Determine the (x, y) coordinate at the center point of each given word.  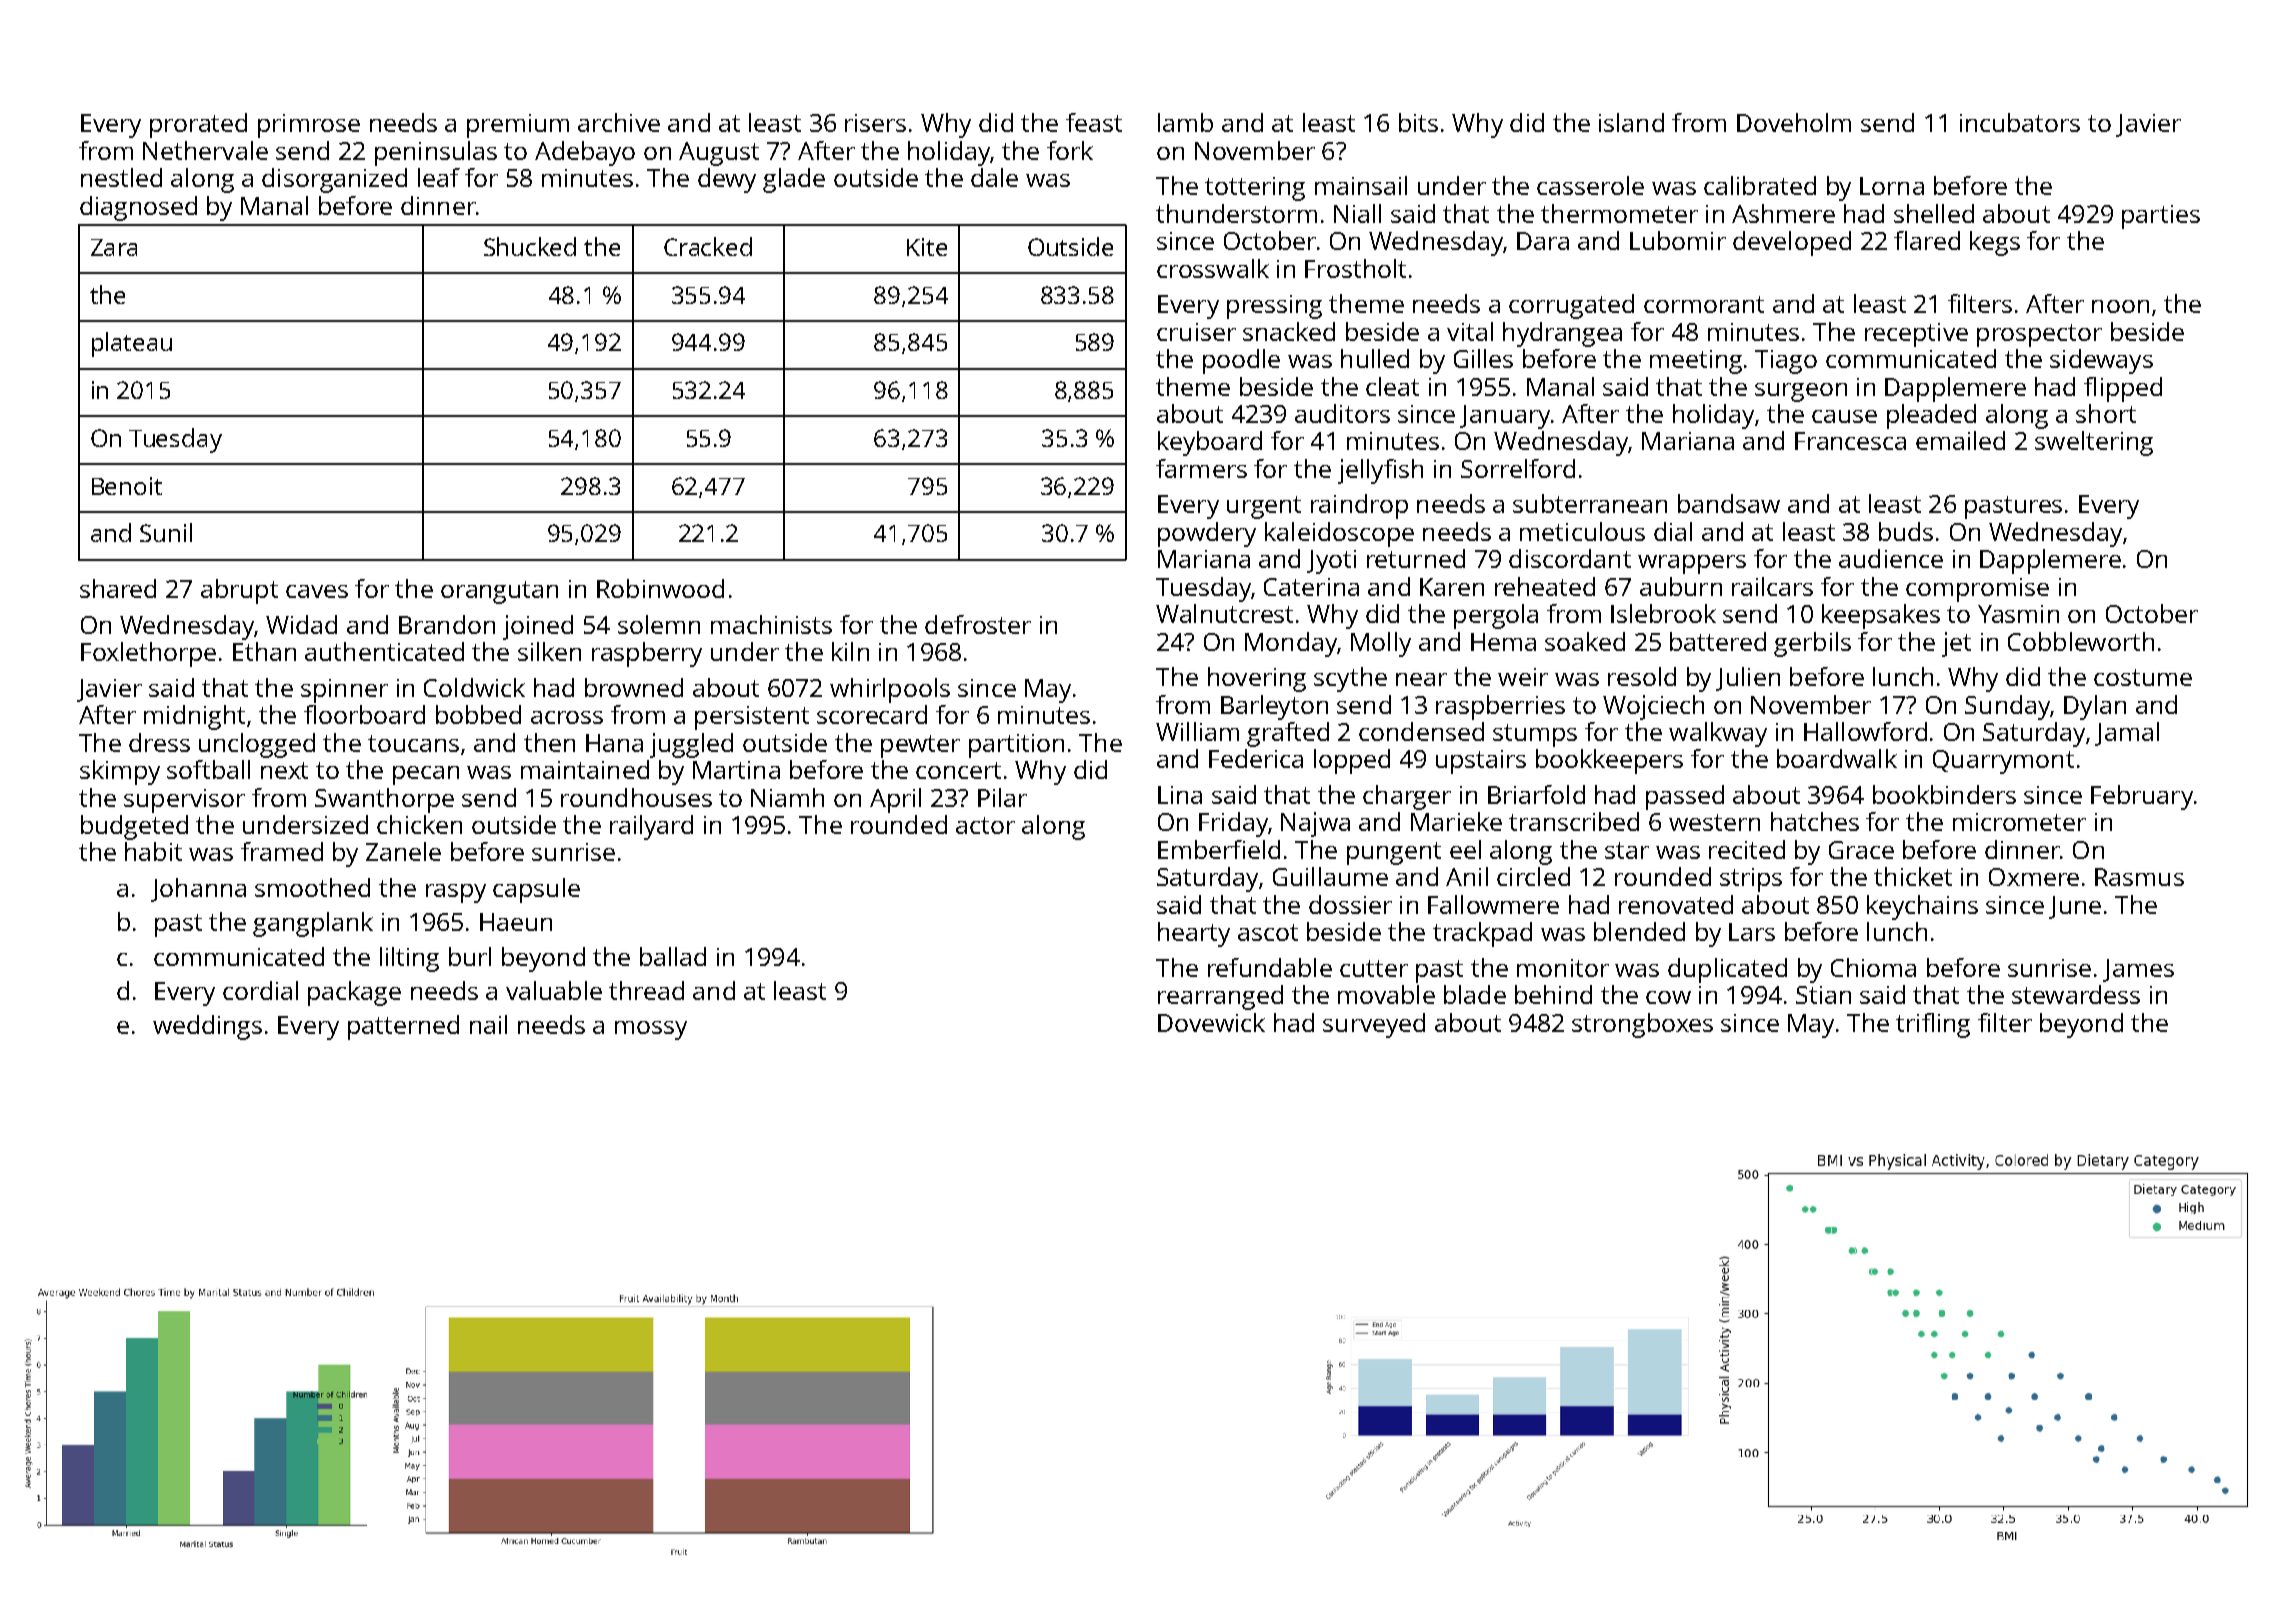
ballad (673, 956)
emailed (1960, 440)
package (354, 993)
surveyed (1374, 1025)
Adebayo (585, 153)
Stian (1823, 995)
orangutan (499, 592)
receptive (1916, 335)
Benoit (127, 486)
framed (282, 851)
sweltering (2094, 443)
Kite (927, 247)
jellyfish (1380, 471)
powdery (1207, 534)
